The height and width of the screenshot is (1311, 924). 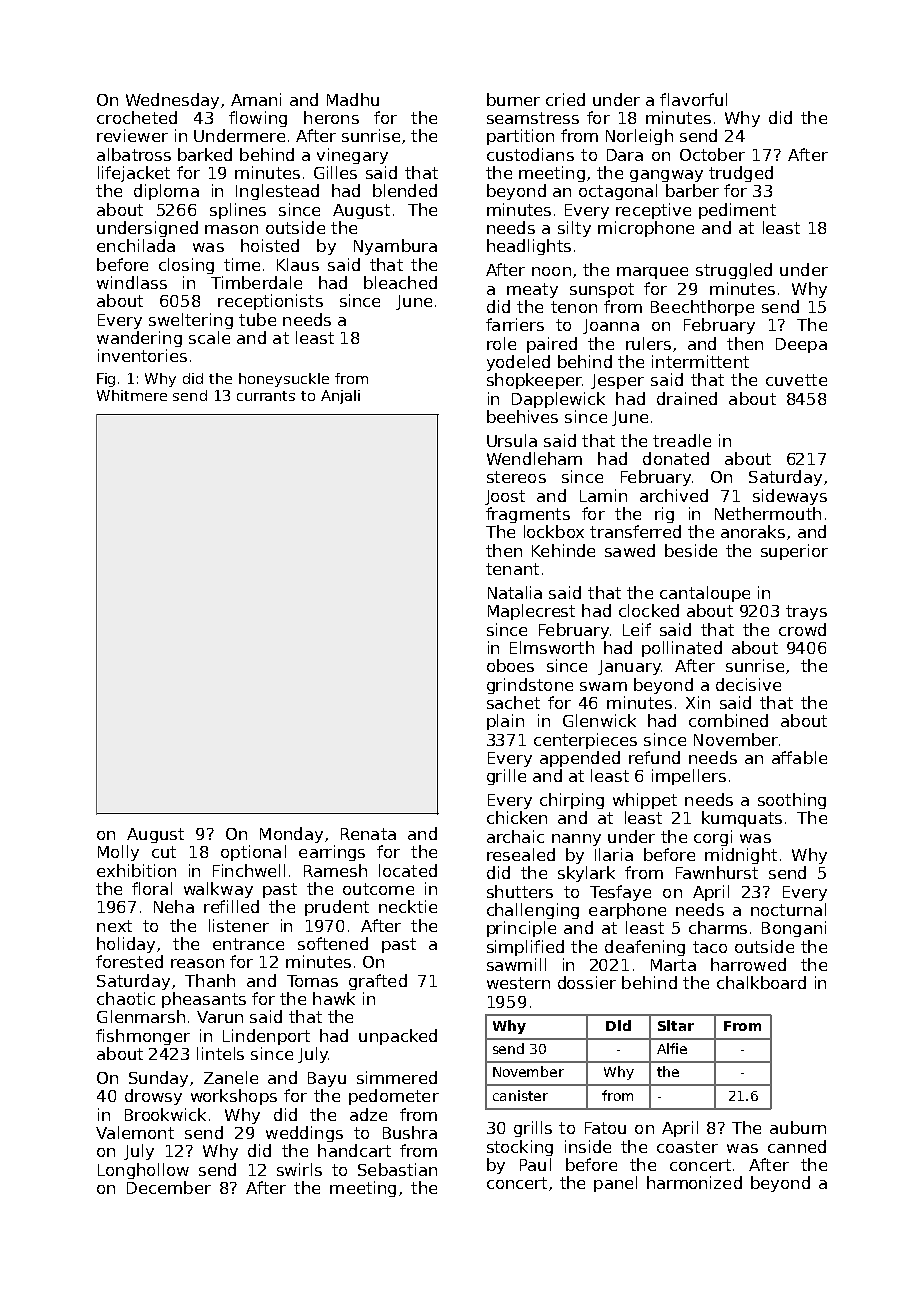 I want to click on prudent, so click(x=337, y=908).
